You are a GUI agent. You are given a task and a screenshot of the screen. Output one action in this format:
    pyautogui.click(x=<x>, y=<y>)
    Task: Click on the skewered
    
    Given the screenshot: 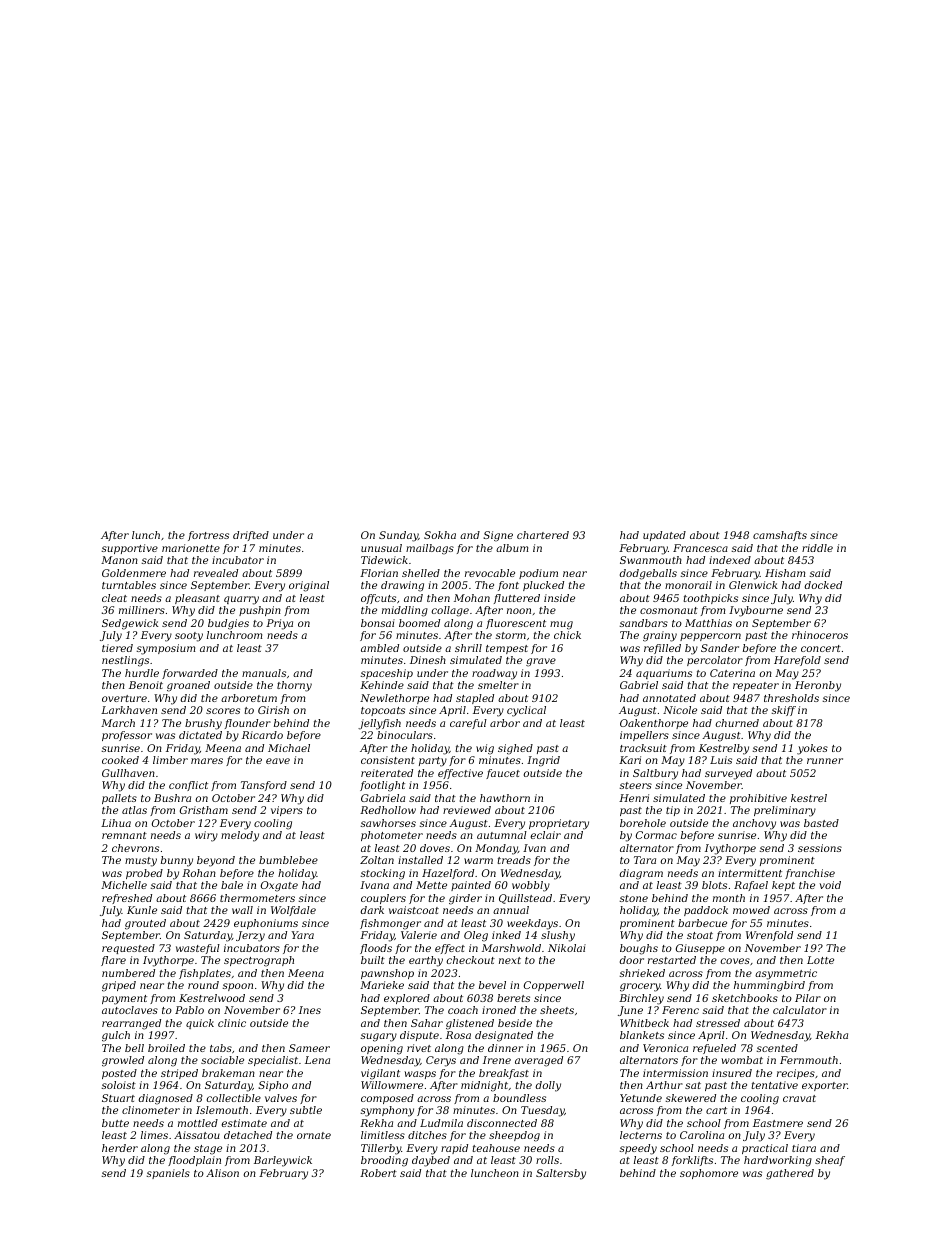 What is the action you would take?
    pyautogui.click(x=691, y=1098)
